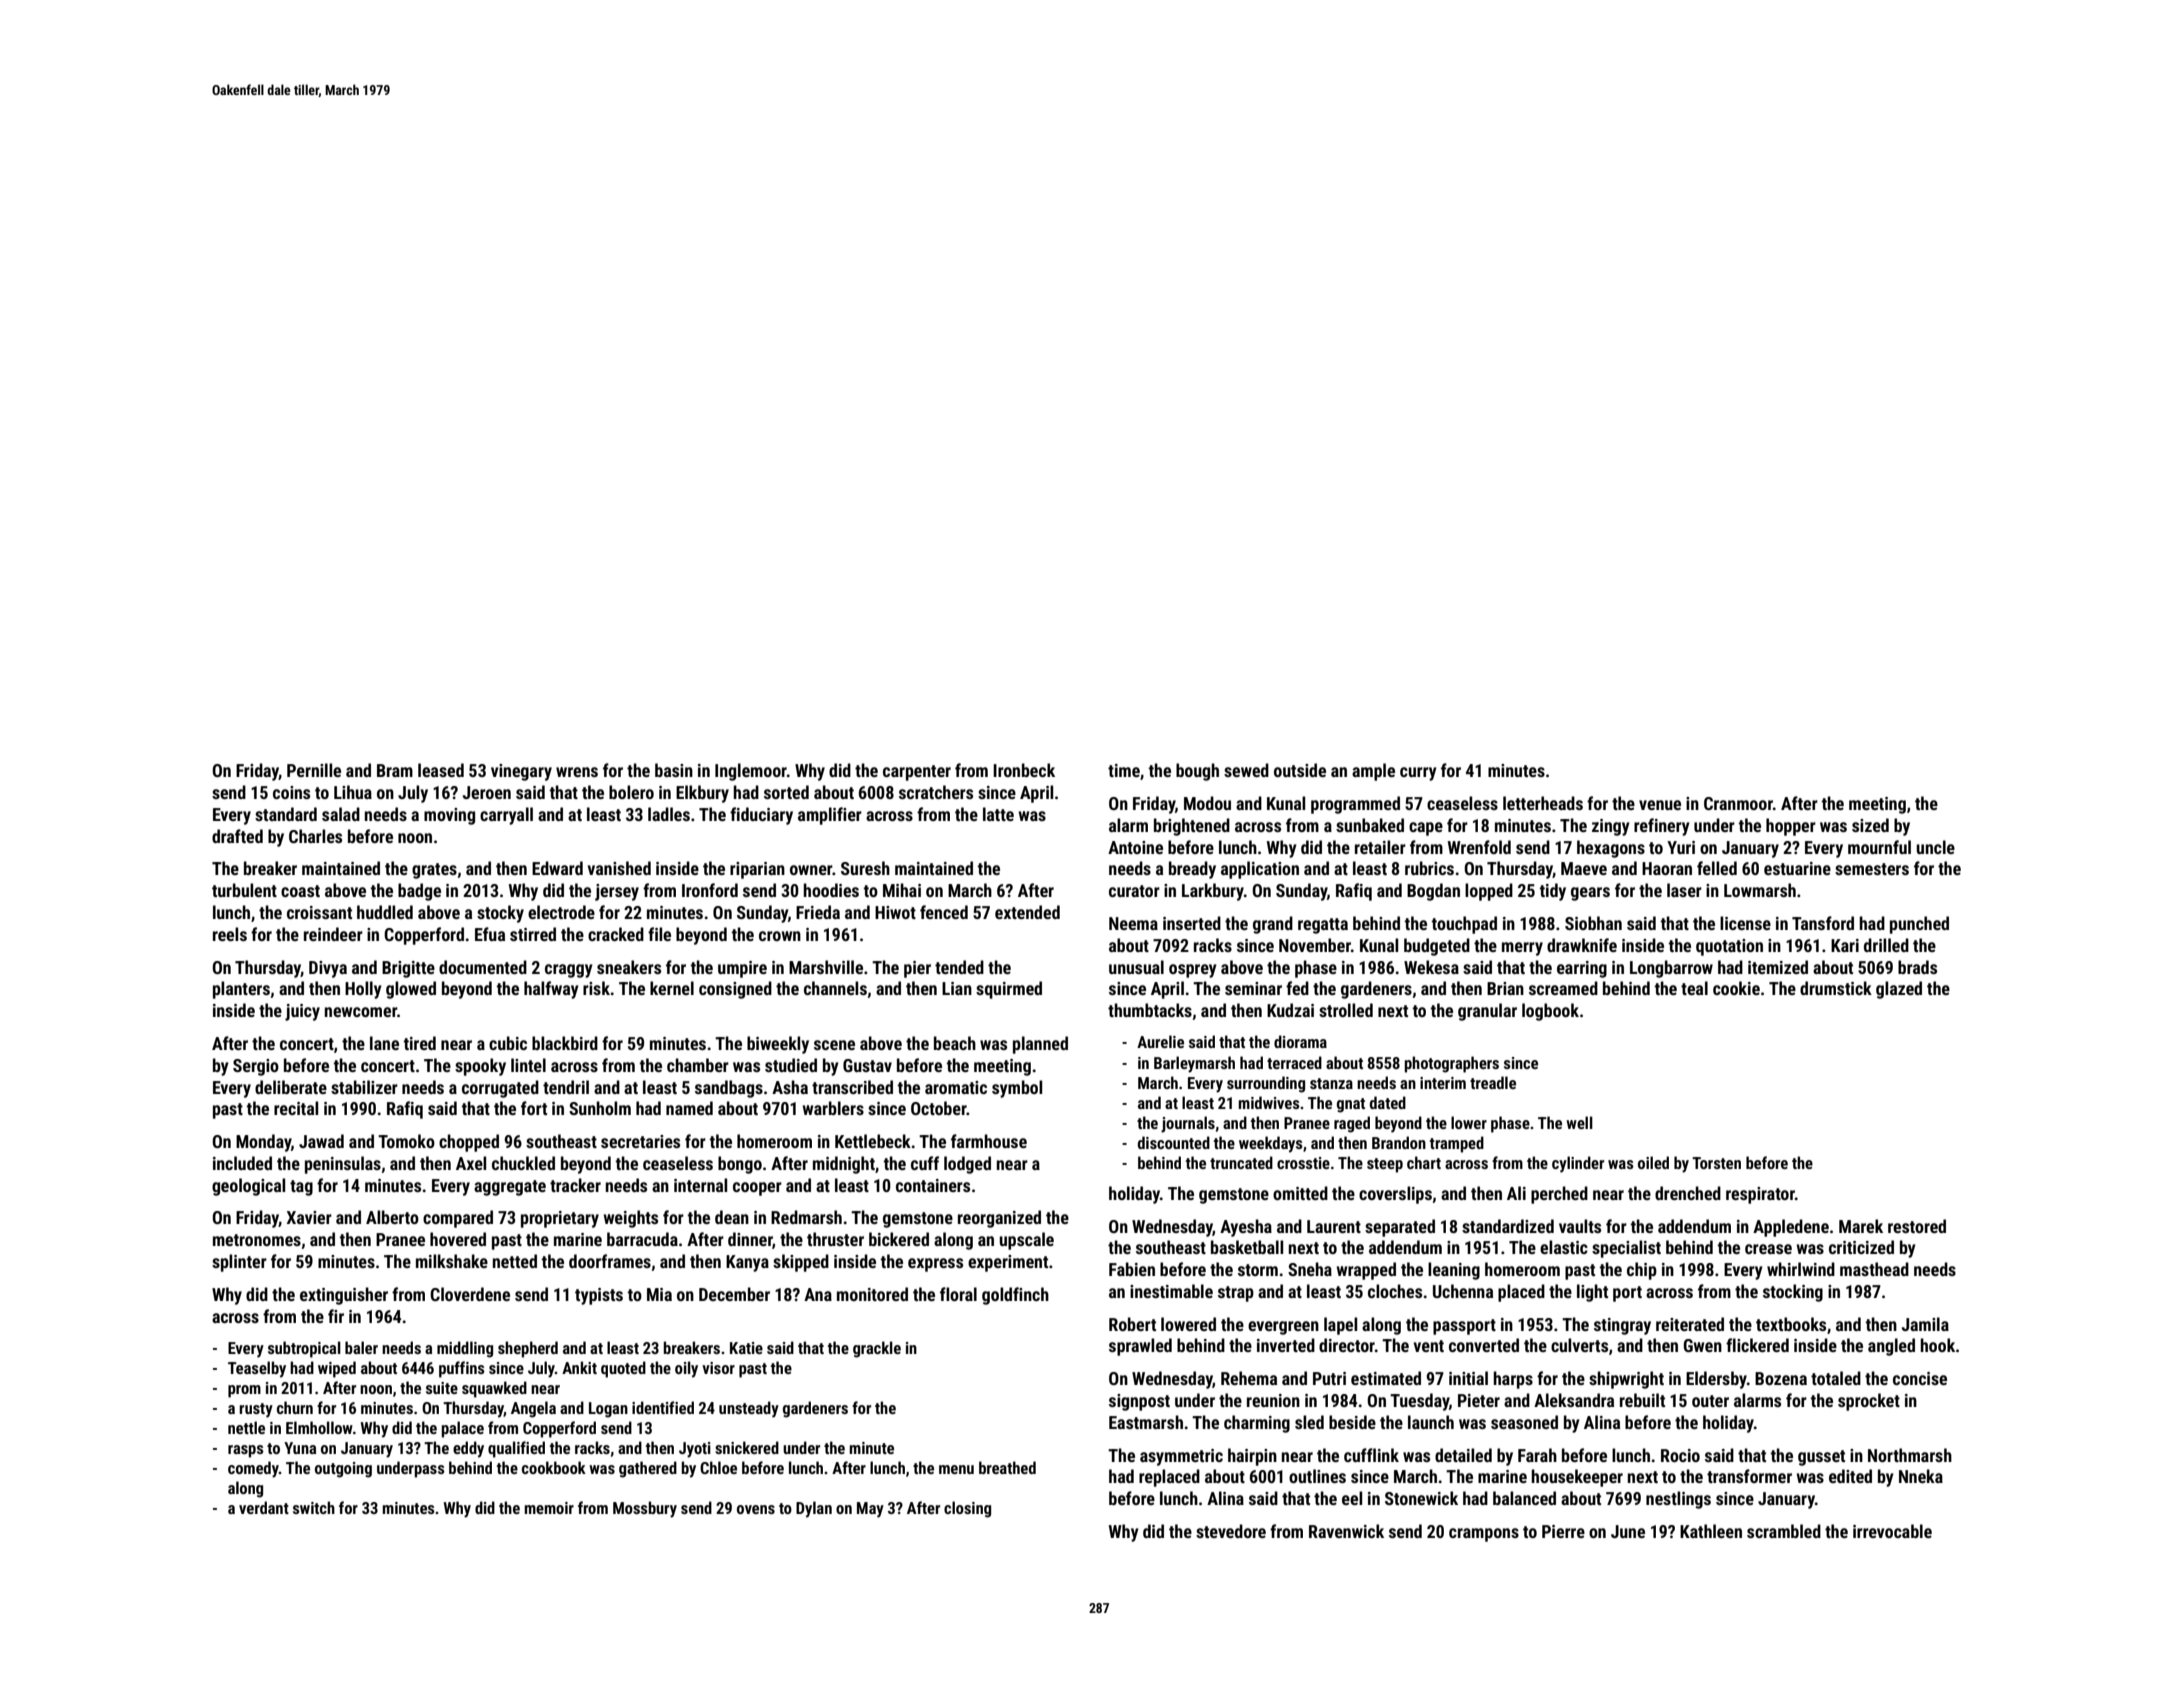 The height and width of the screenshot is (1683, 2178). What do you see at coordinates (241, 990) in the screenshot?
I see `planters` at bounding box center [241, 990].
